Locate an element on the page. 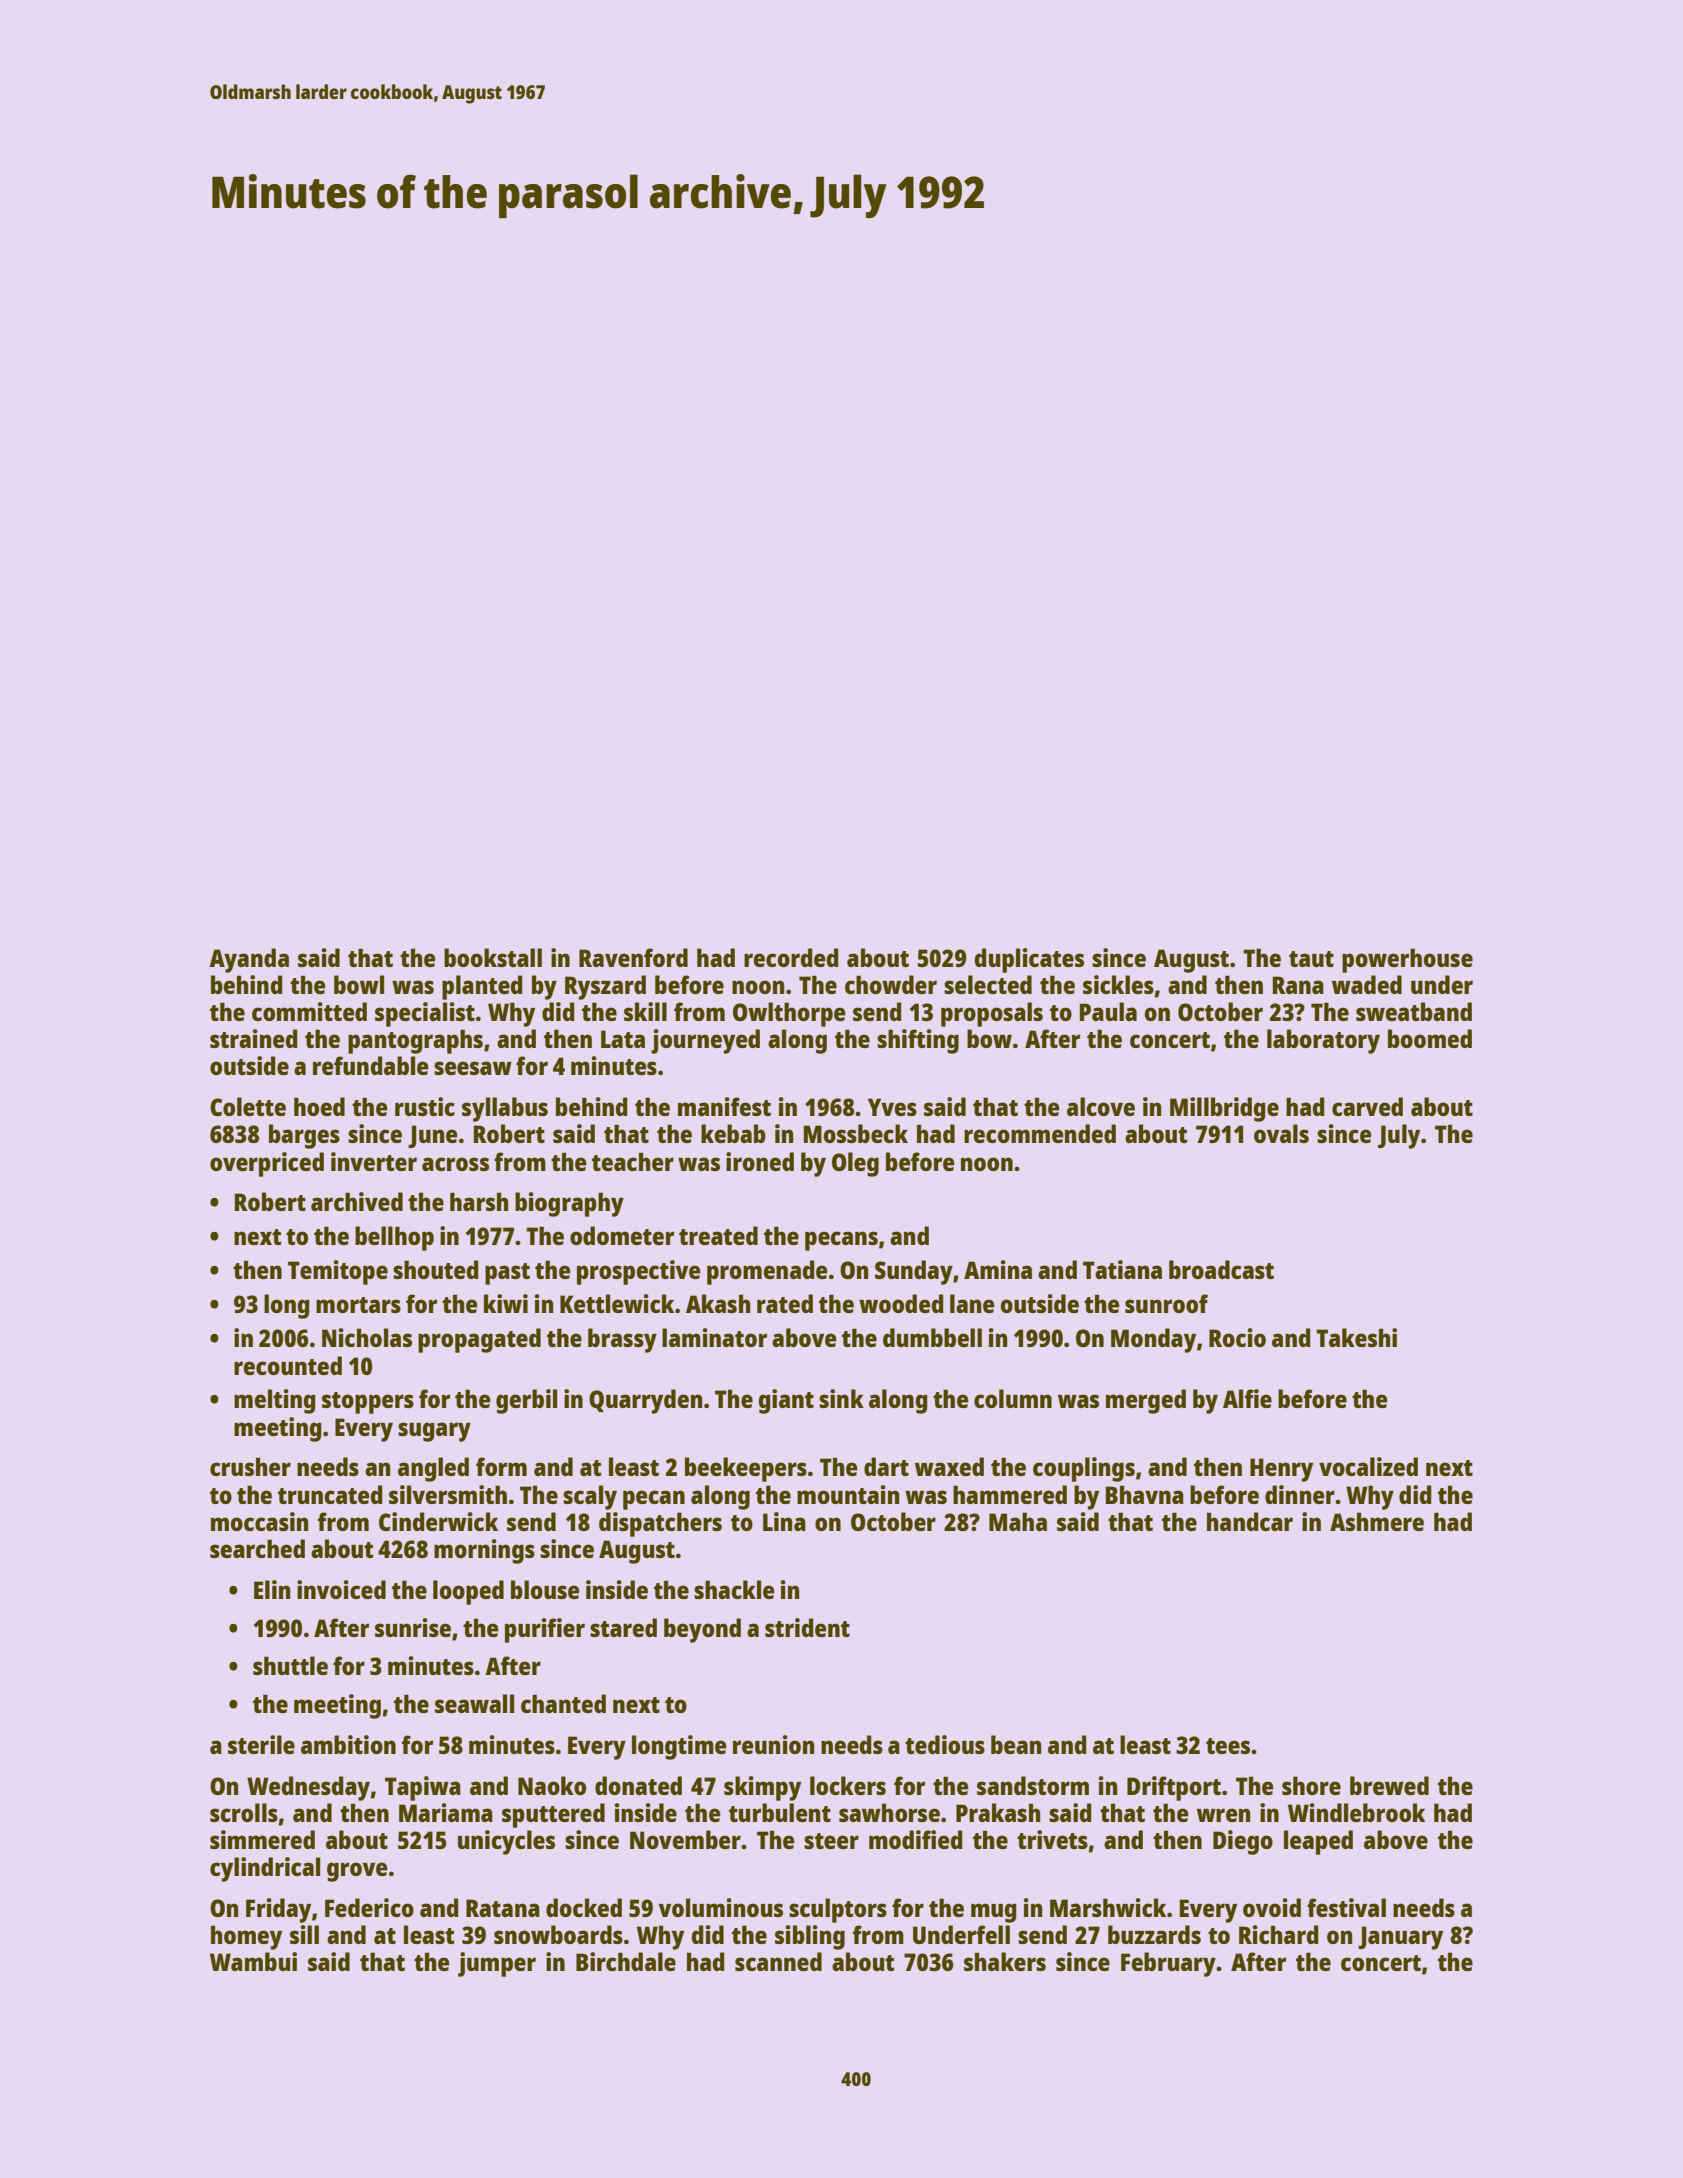 This page has height=2178, width=1683. shouted is located at coordinates (436, 1269).
